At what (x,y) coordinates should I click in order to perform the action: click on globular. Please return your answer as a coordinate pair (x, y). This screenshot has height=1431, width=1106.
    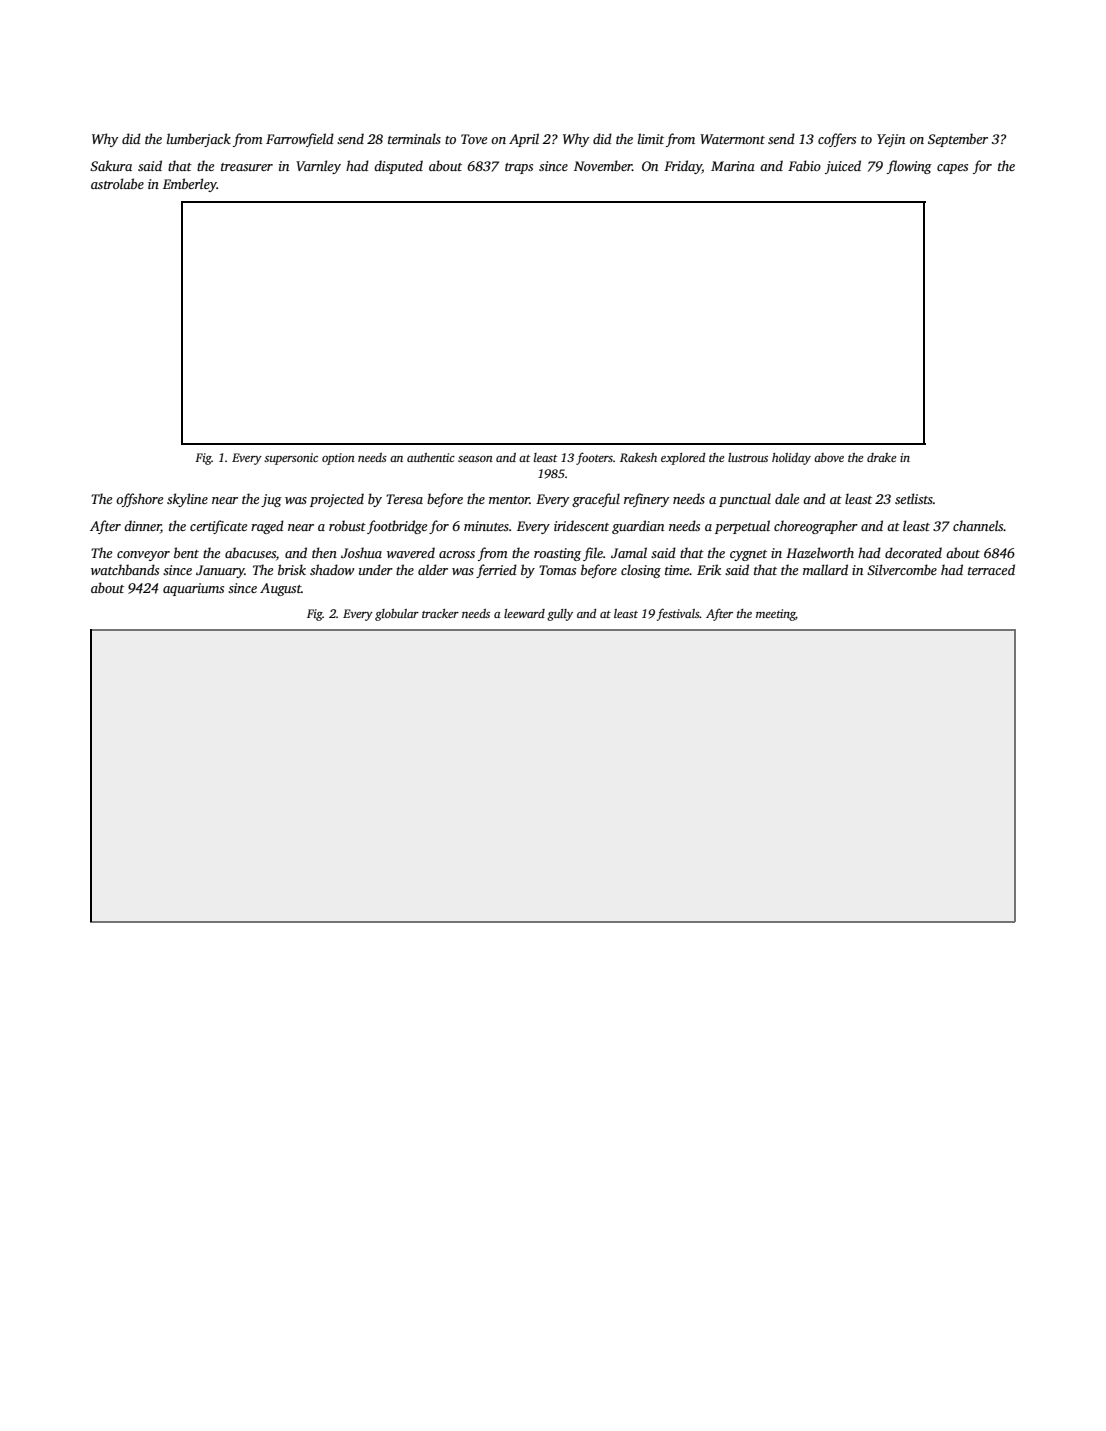
    Looking at the image, I should click on (397, 615).
